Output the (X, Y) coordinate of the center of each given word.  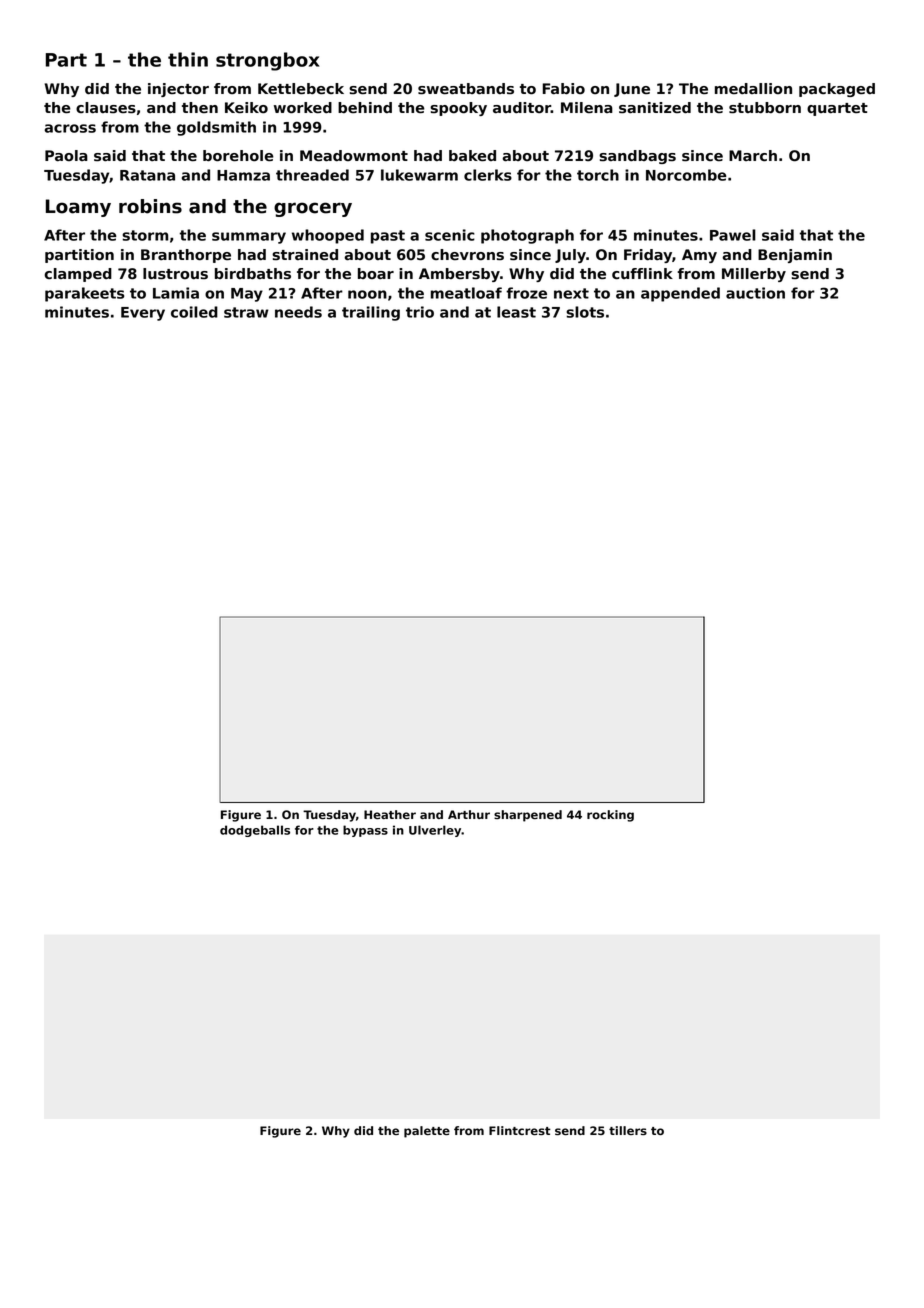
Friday (648, 256)
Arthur (469, 814)
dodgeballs (255, 831)
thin (188, 59)
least (516, 312)
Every (143, 314)
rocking (610, 816)
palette (427, 1132)
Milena (587, 107)
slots (585, 312)
